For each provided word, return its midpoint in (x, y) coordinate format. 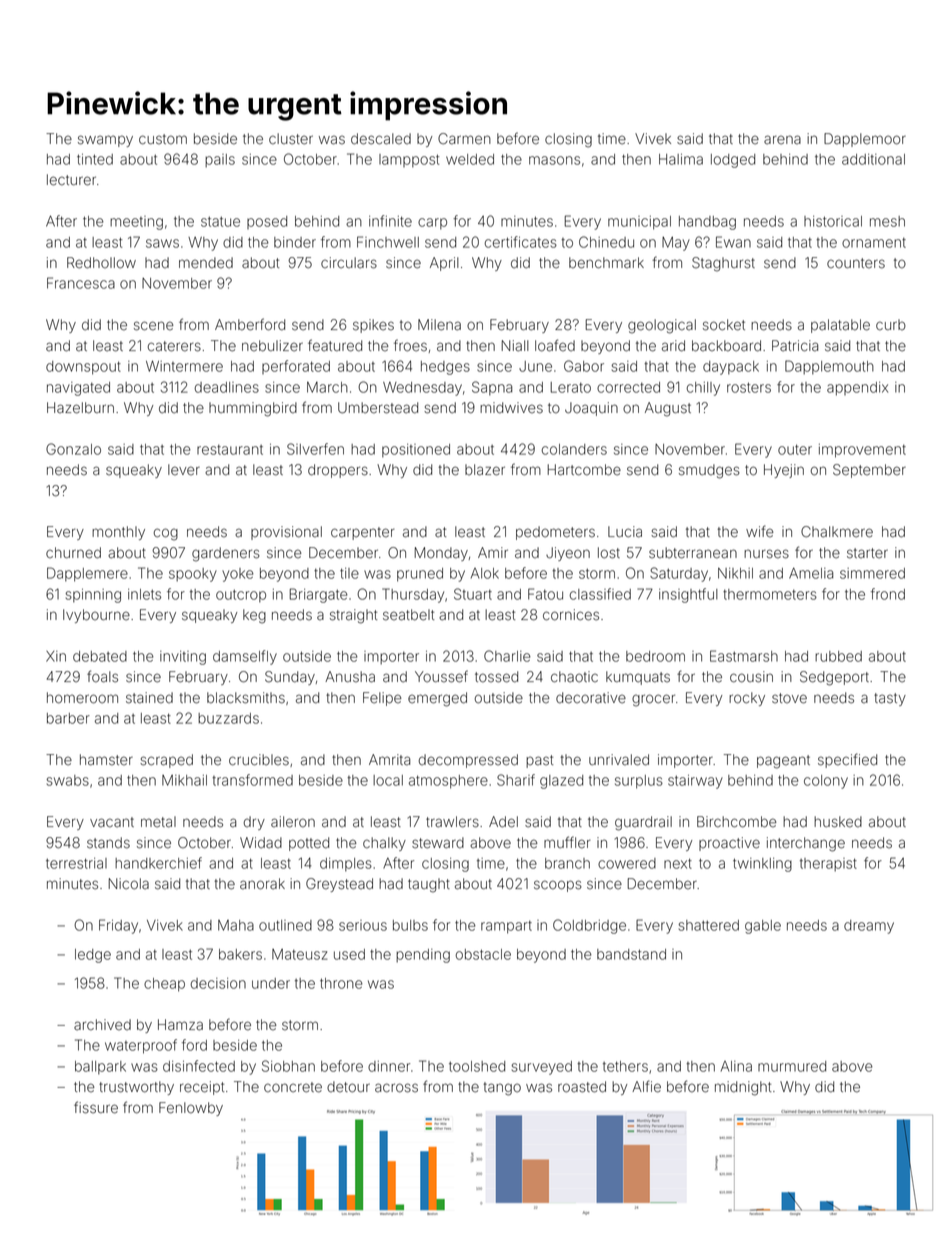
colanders (574, 449)
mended (206, 263)
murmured (792, 1066)
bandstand (631, 954)
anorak (262, 884)
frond (888, 594)
